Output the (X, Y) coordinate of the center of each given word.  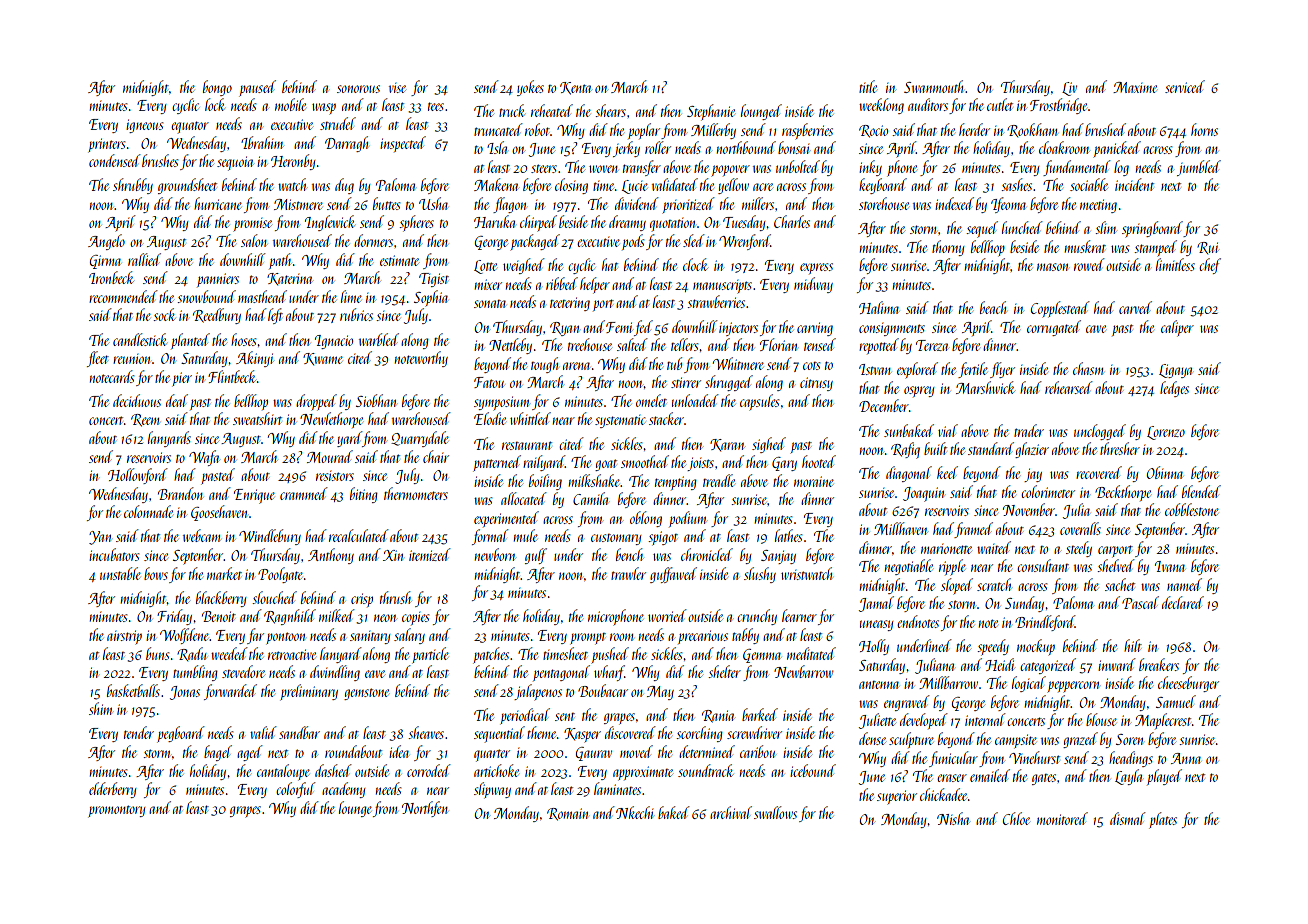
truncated (498, 129)
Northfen (425, 809)
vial (948, 430)
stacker (666, 418)
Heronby (293, 162)
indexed (954, 203)
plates (1163, 820)
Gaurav (594, 754)
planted (190, 341)
